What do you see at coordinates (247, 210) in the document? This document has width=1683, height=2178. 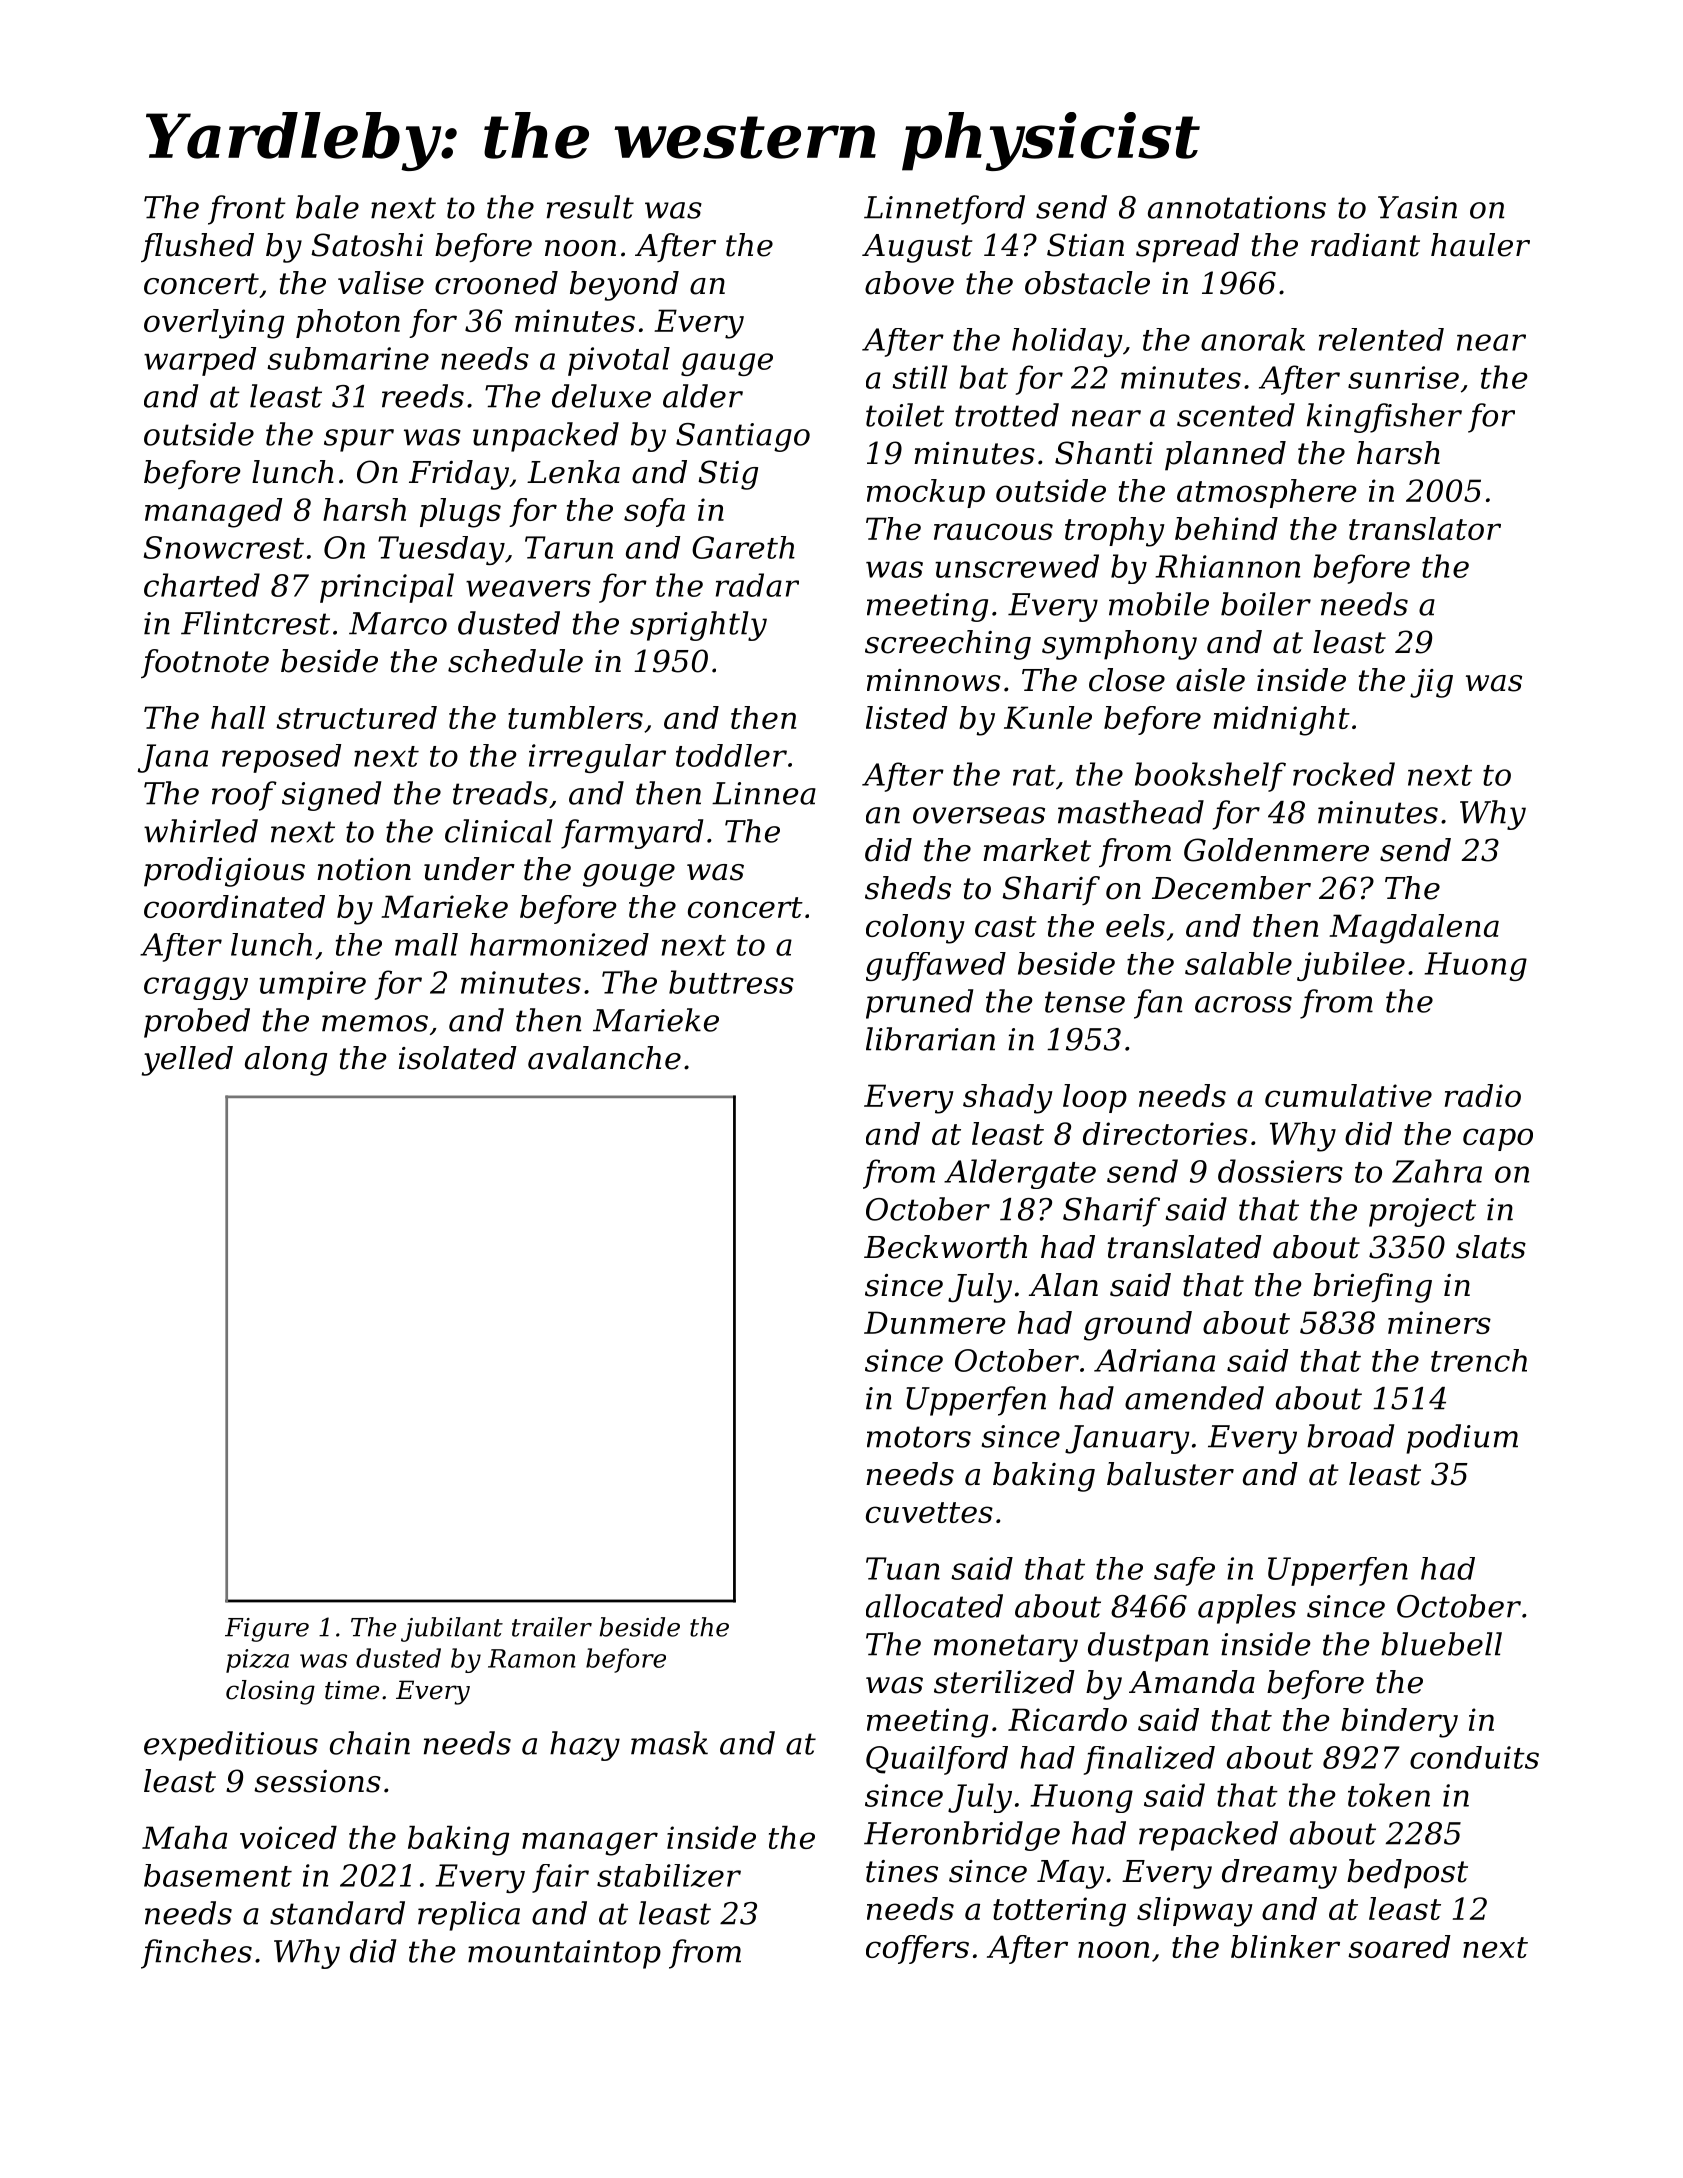 I see `front` at bounding box center [247, 210].
